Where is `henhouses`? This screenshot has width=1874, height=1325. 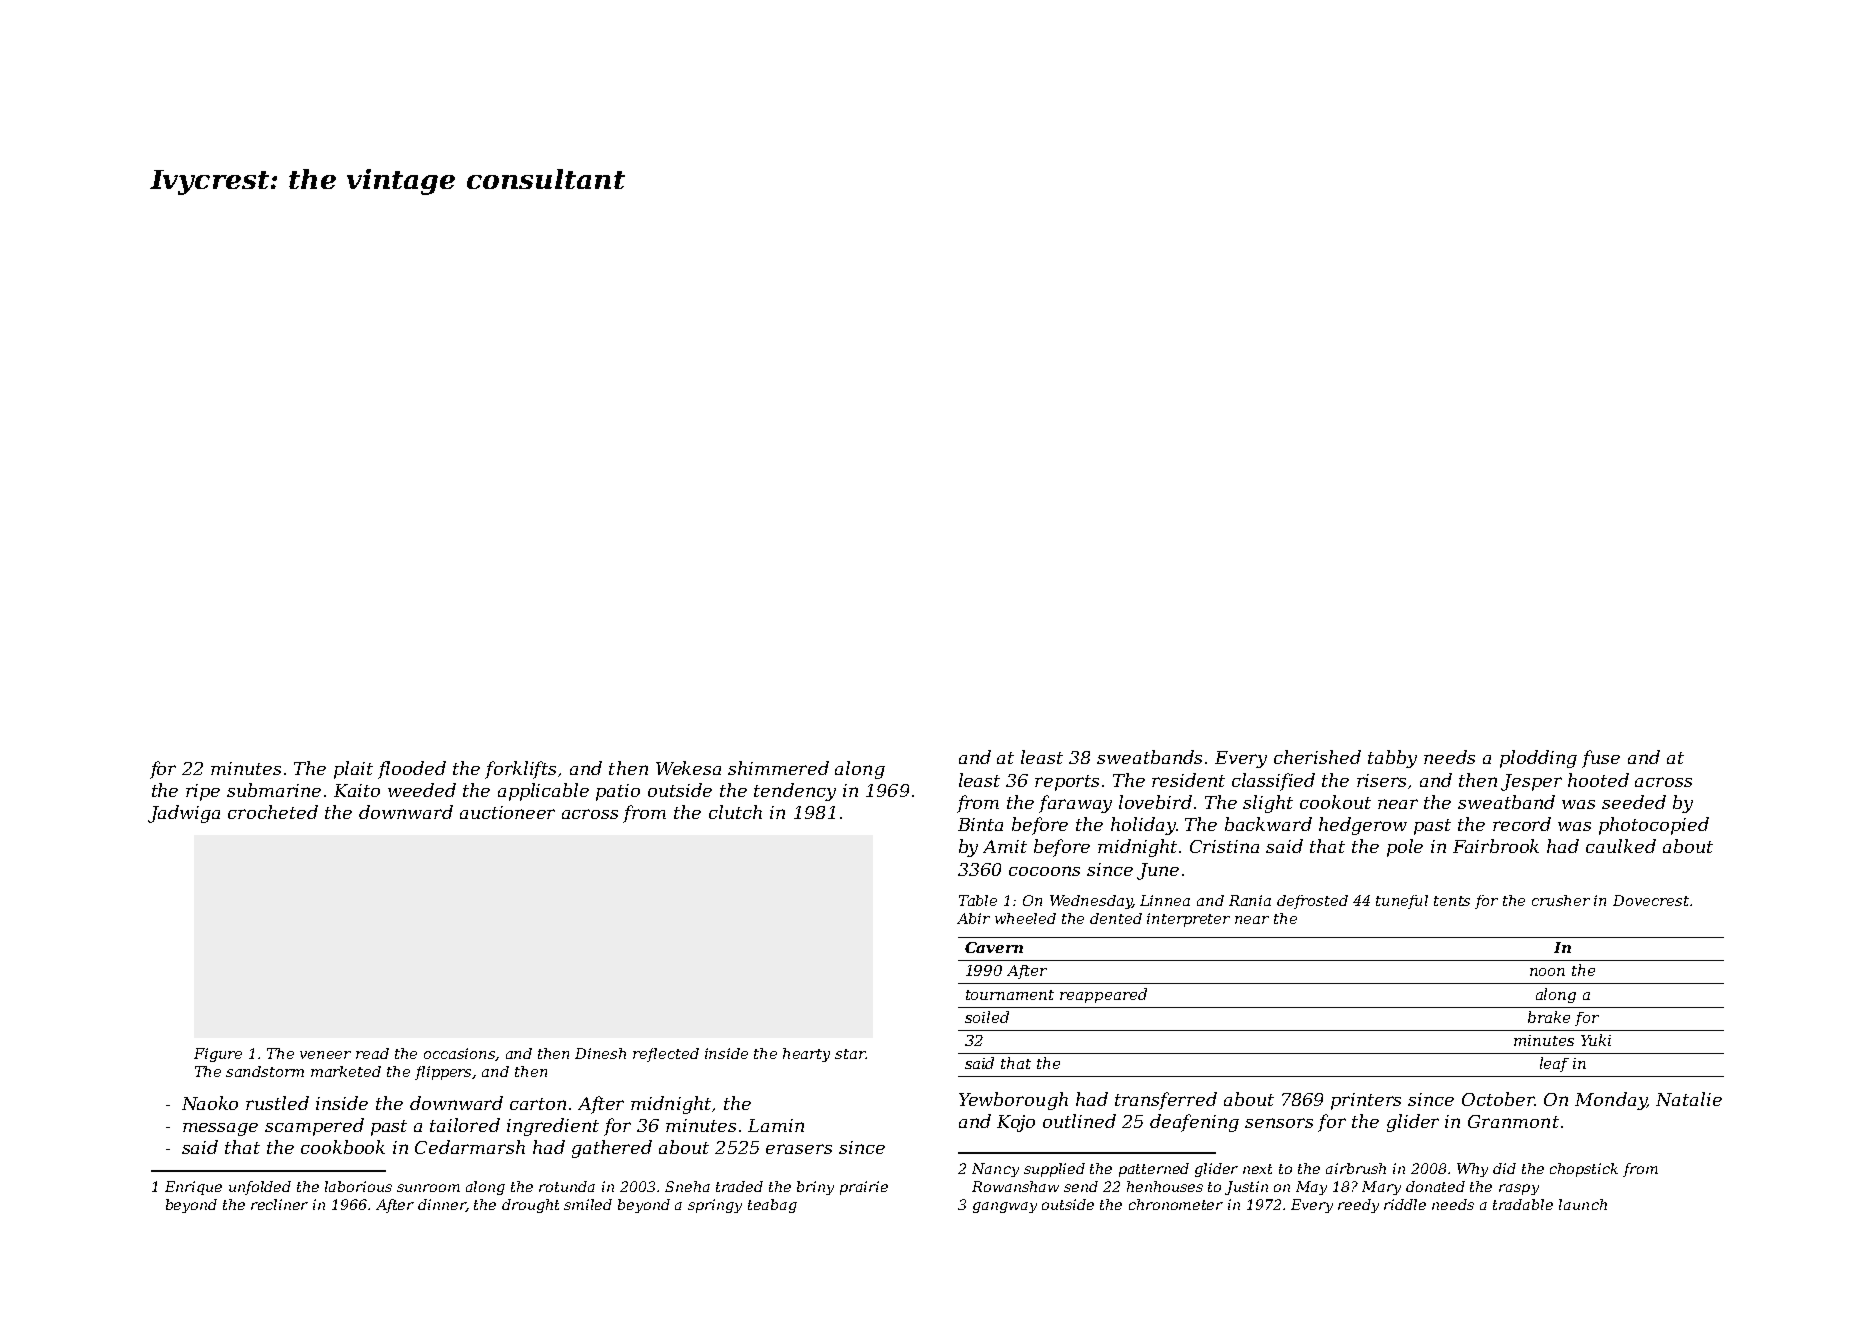
henhouses is located at coordinates (1165, 1186).
